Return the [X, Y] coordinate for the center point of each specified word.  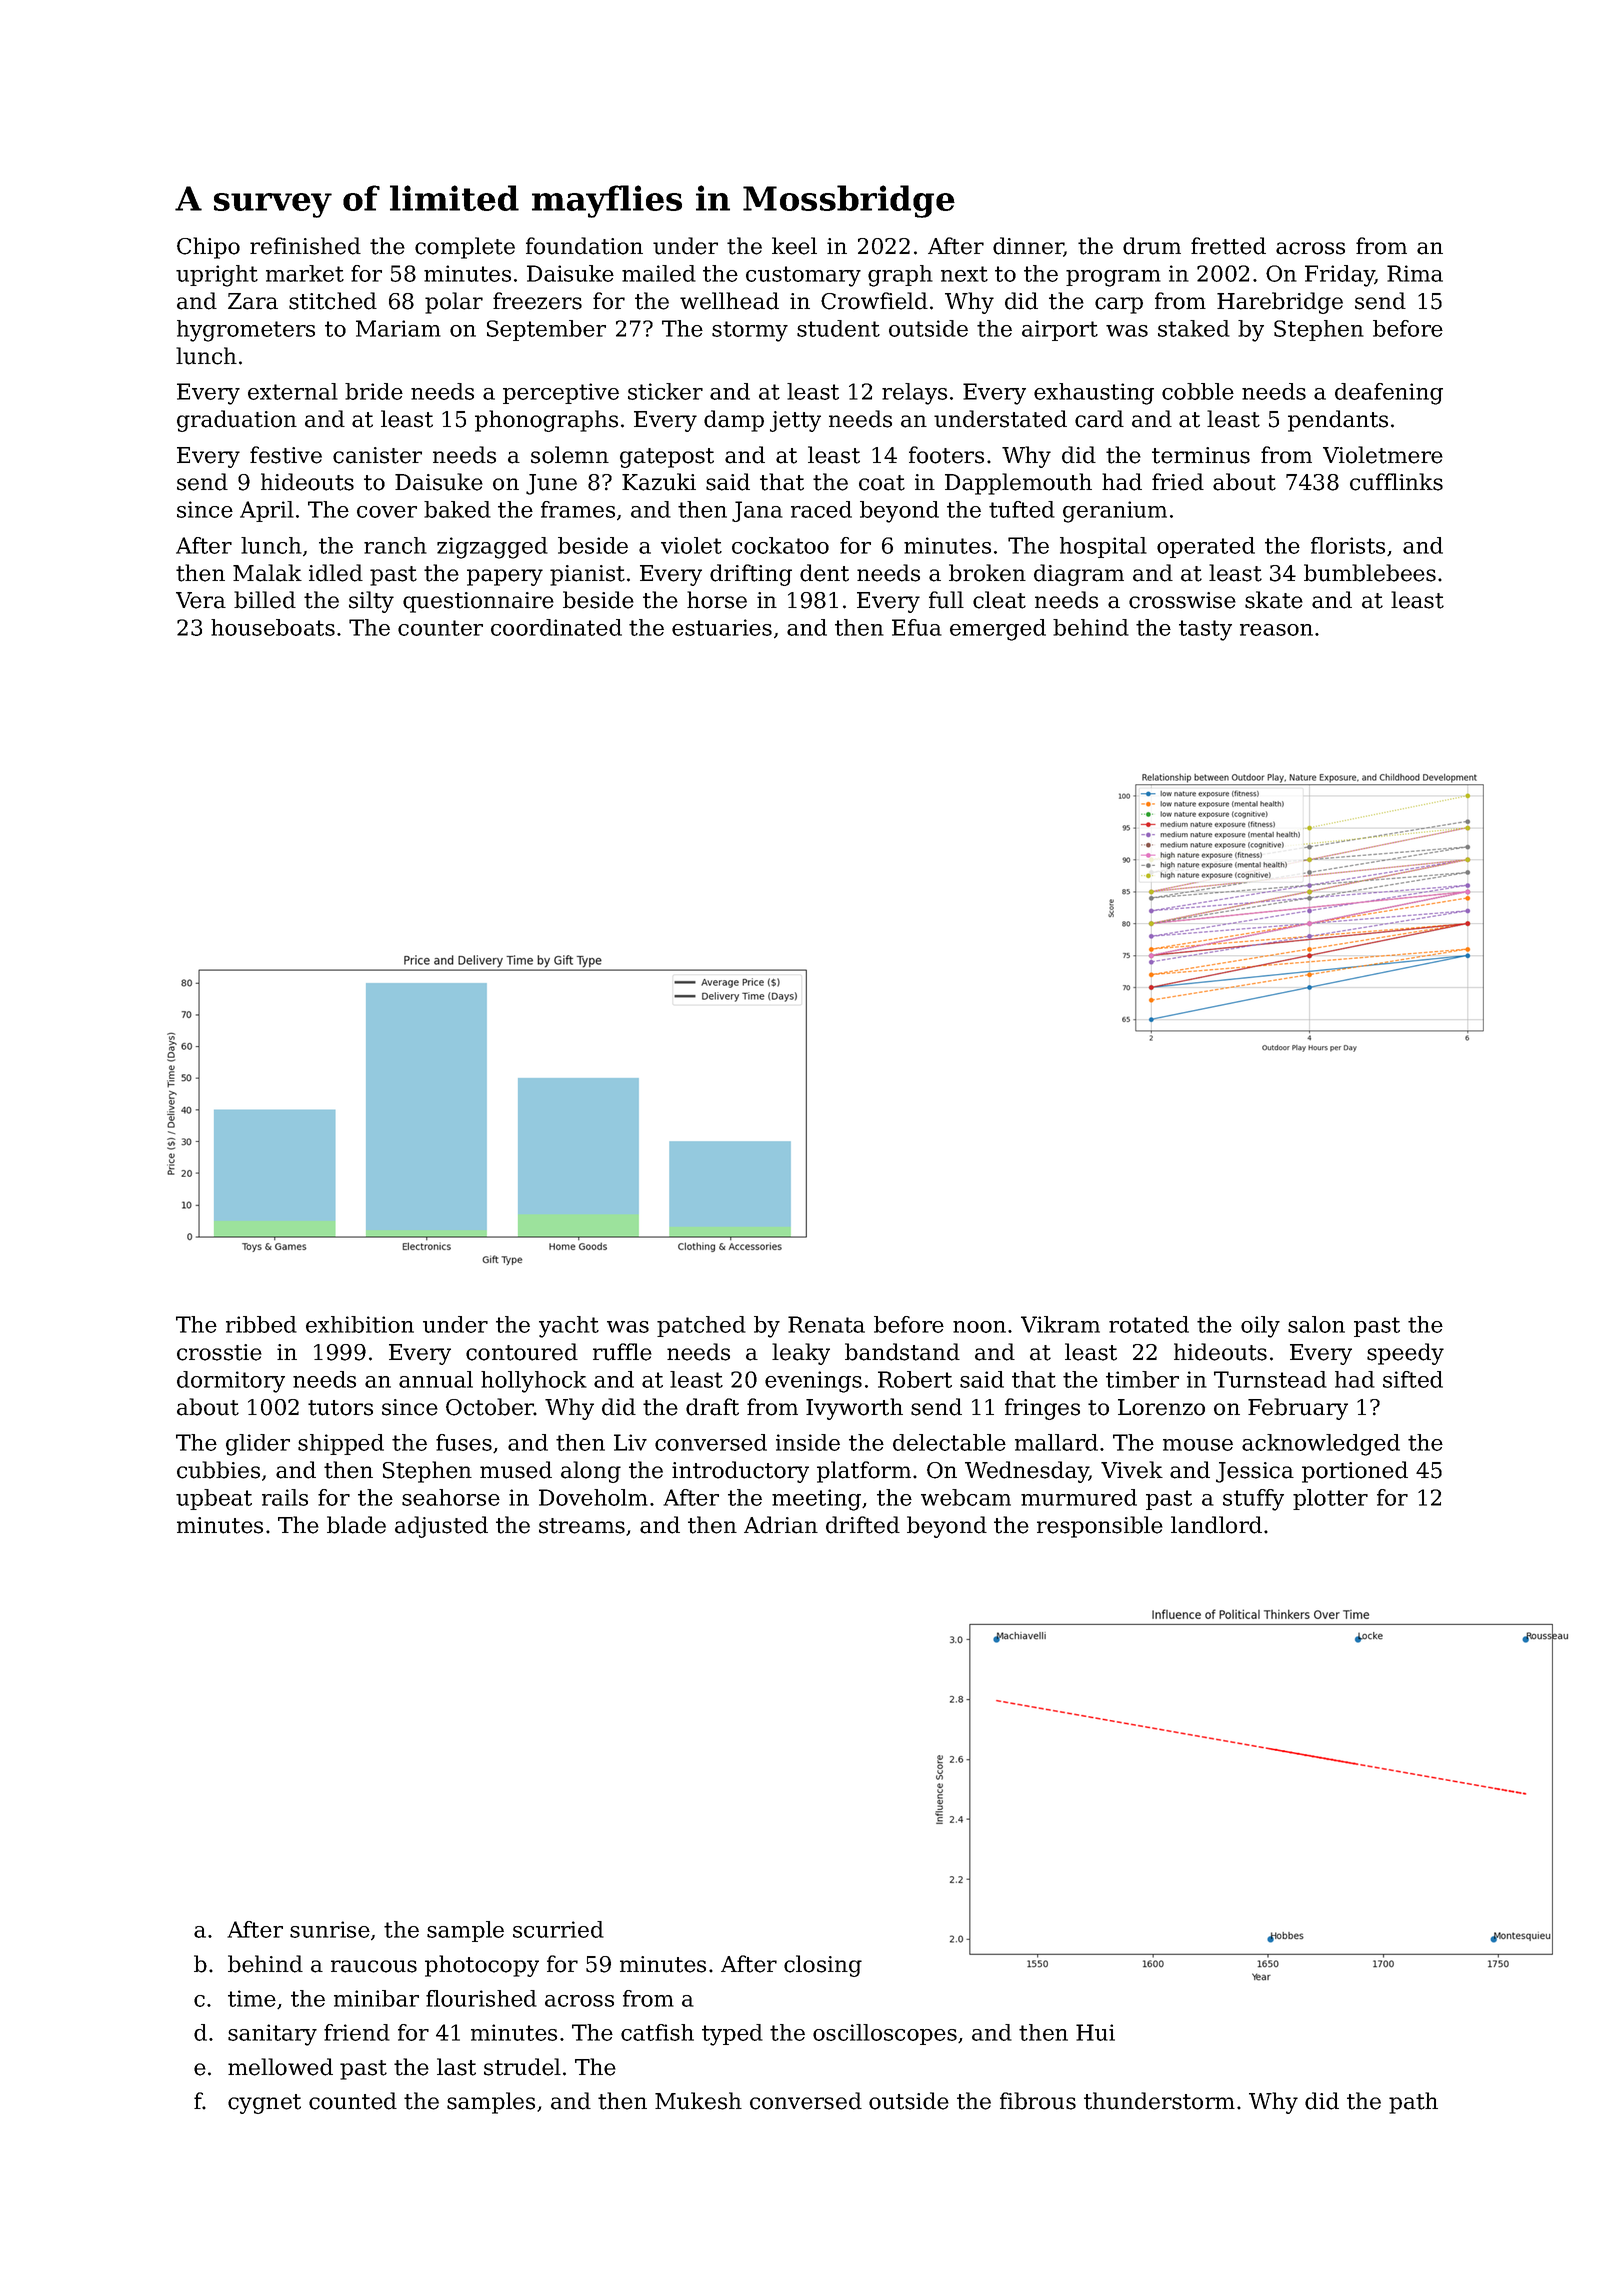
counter [440, 628]
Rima [1415, 273]
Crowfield [874, 301]
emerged [998, 630]
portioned [1355, 1472]
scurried [558, 1929]
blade [356, 1525]
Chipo [208, 248]
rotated [1149, 1324]
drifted [863, 1525]
